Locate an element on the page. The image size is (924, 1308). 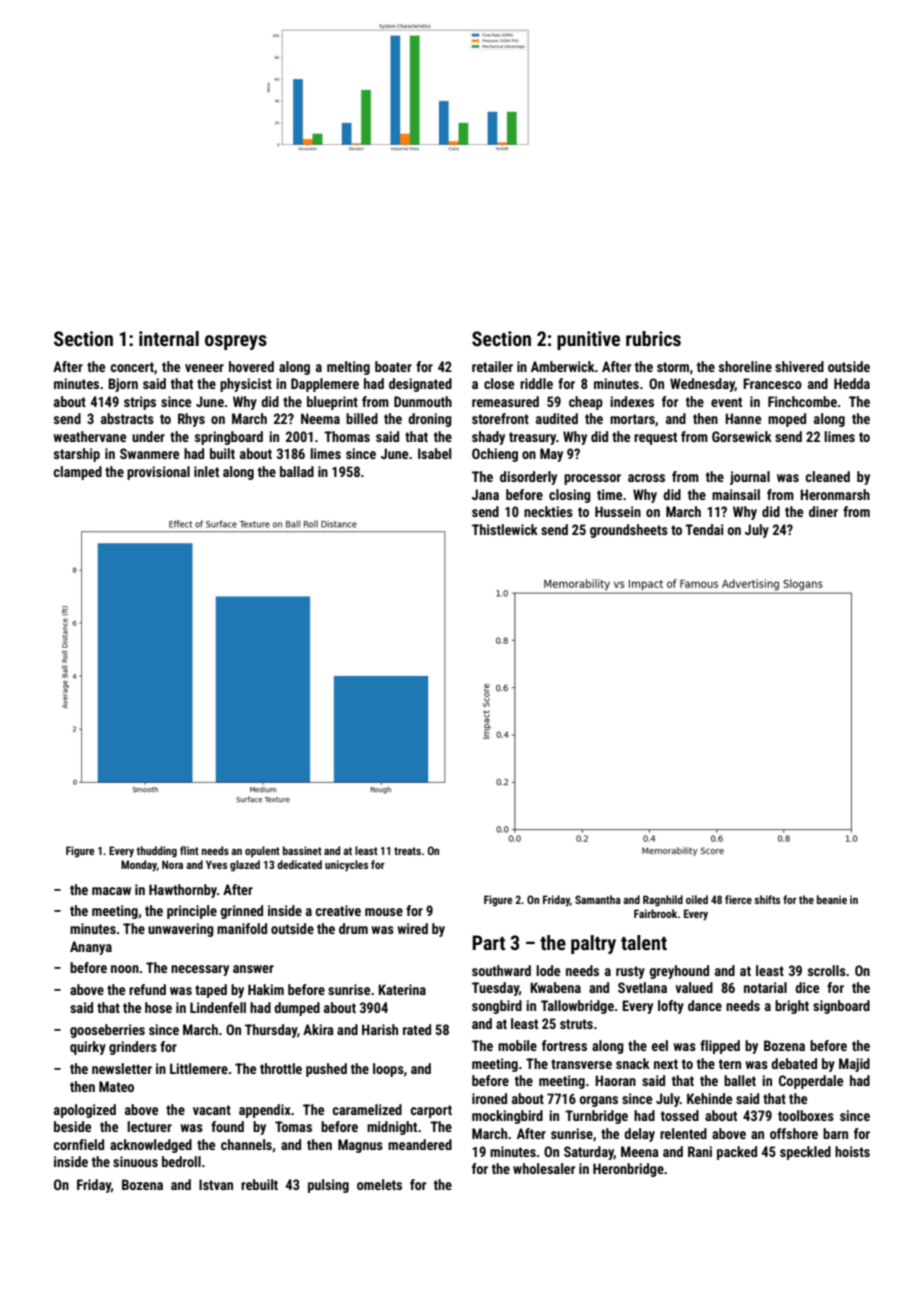
groundsheets is located at coordinates (629, 531).
